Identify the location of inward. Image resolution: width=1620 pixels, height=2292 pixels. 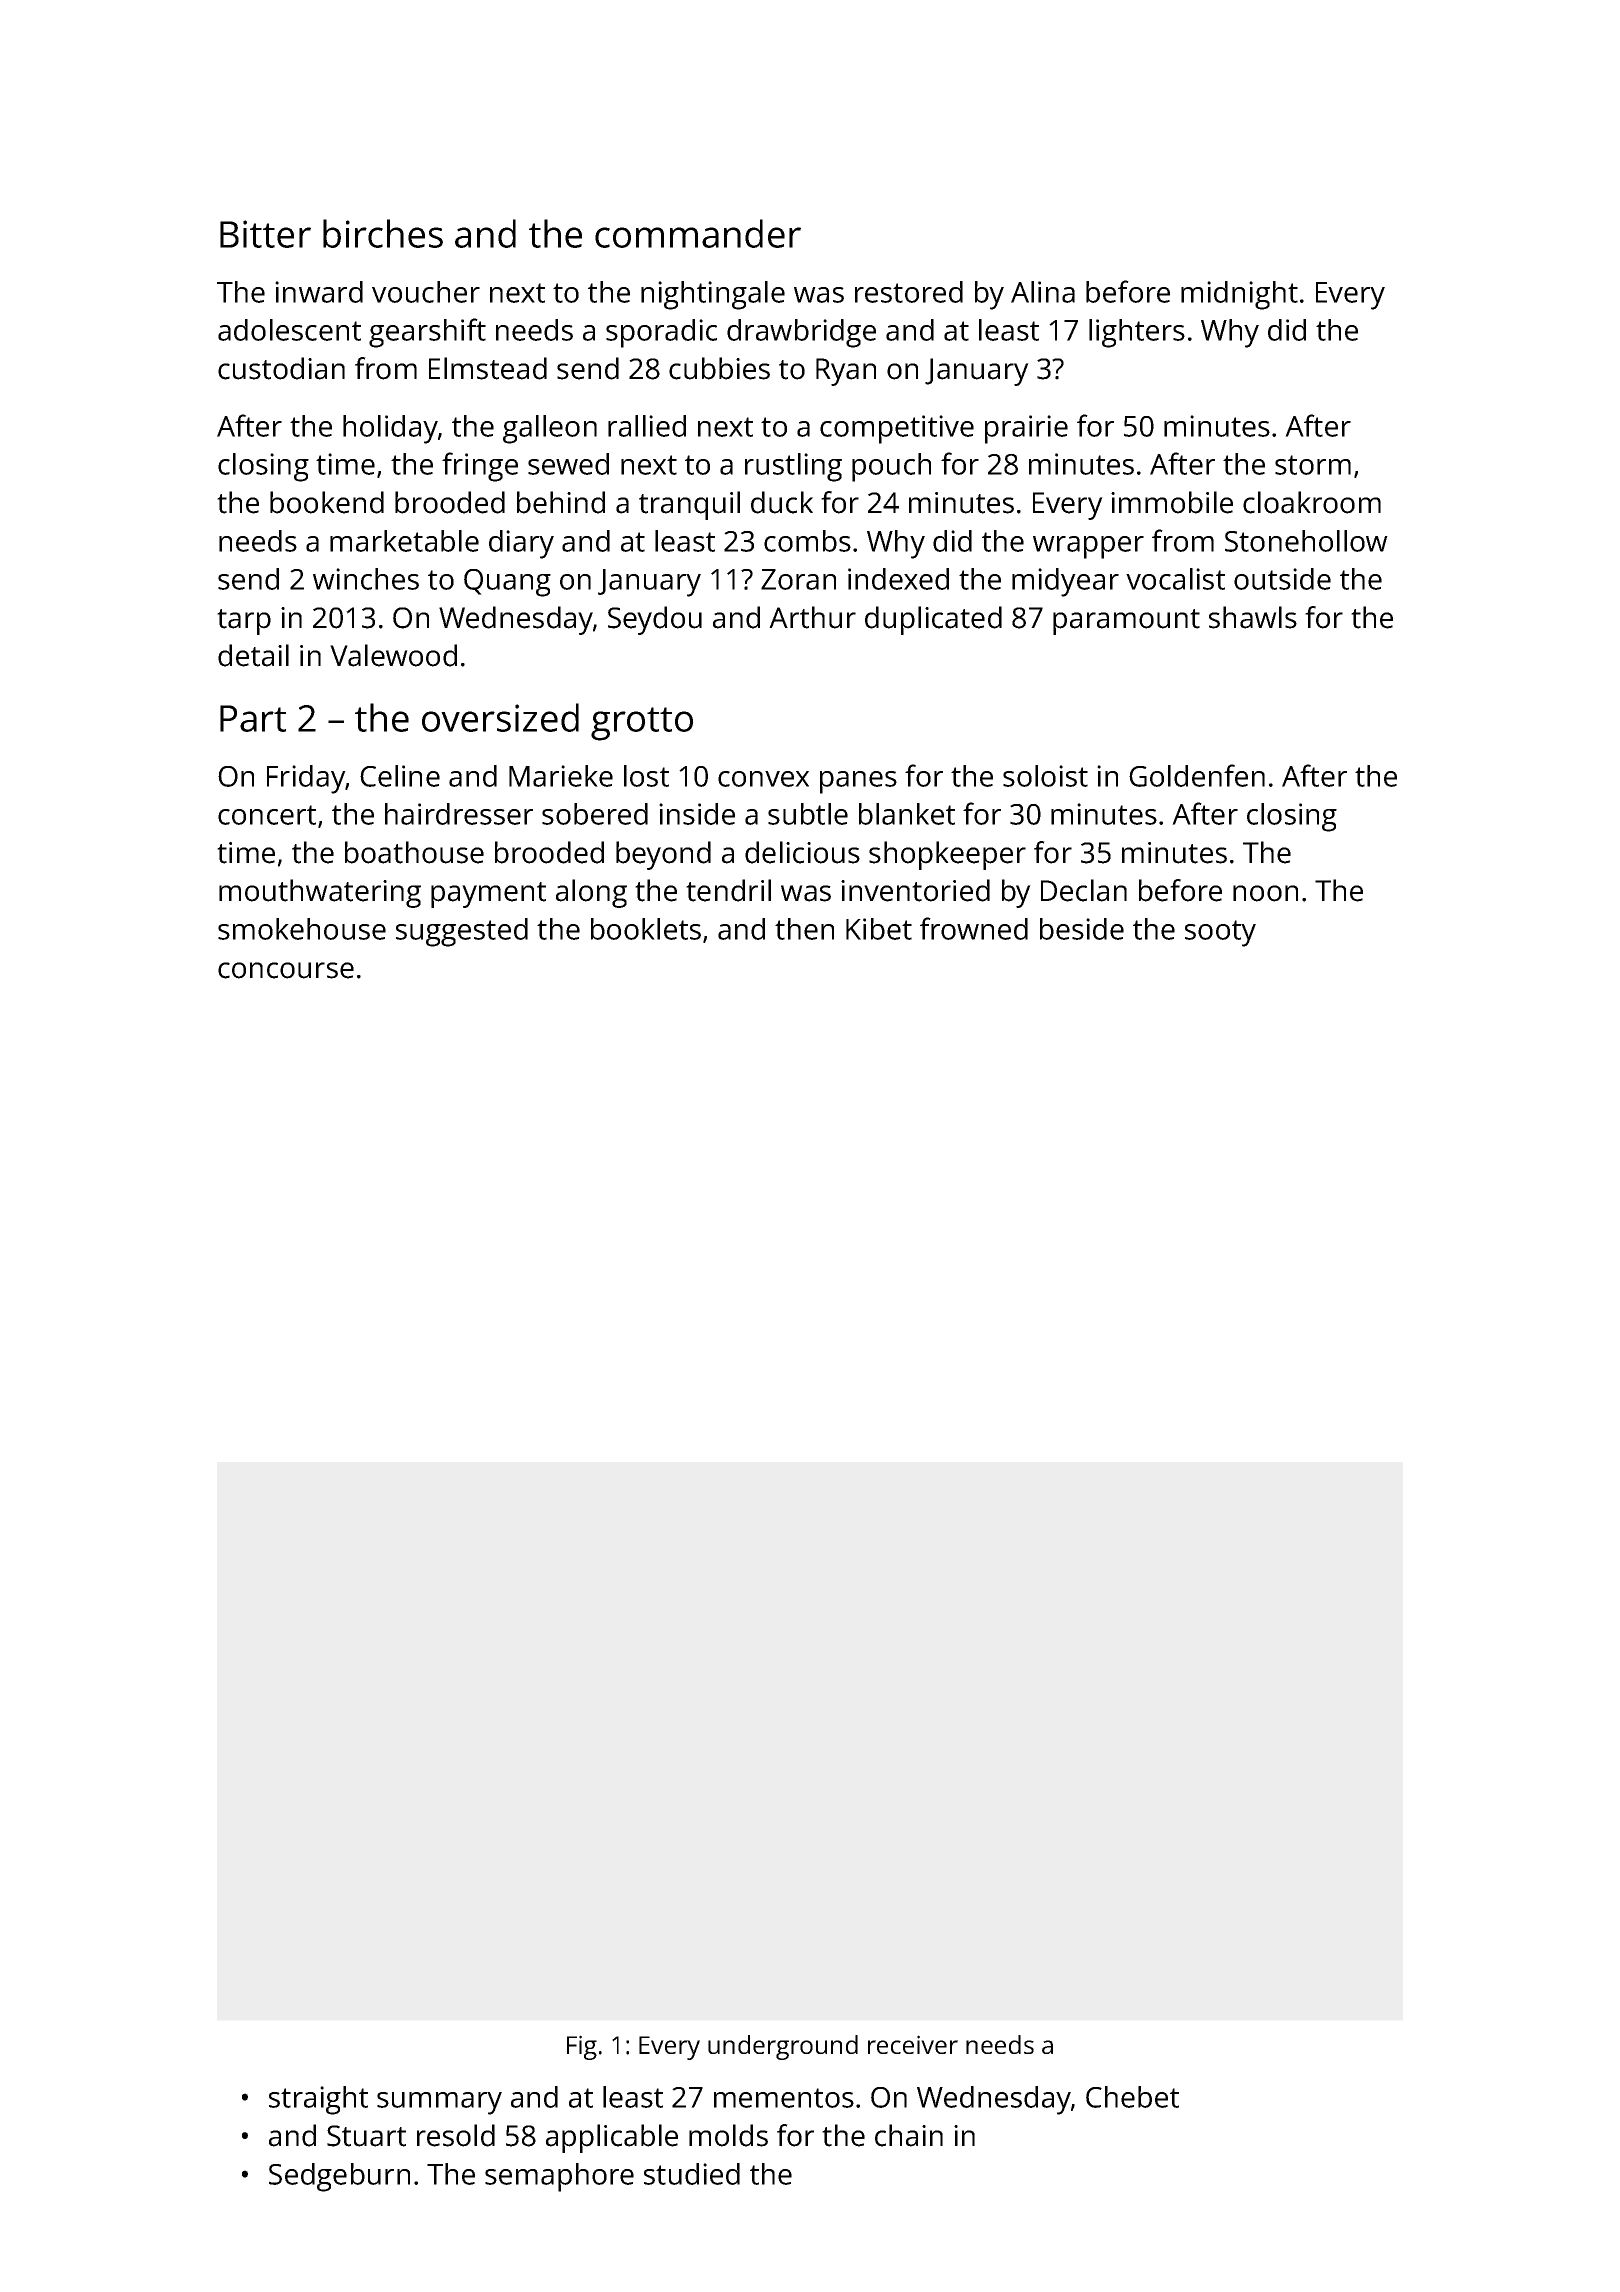
(319, 292).
